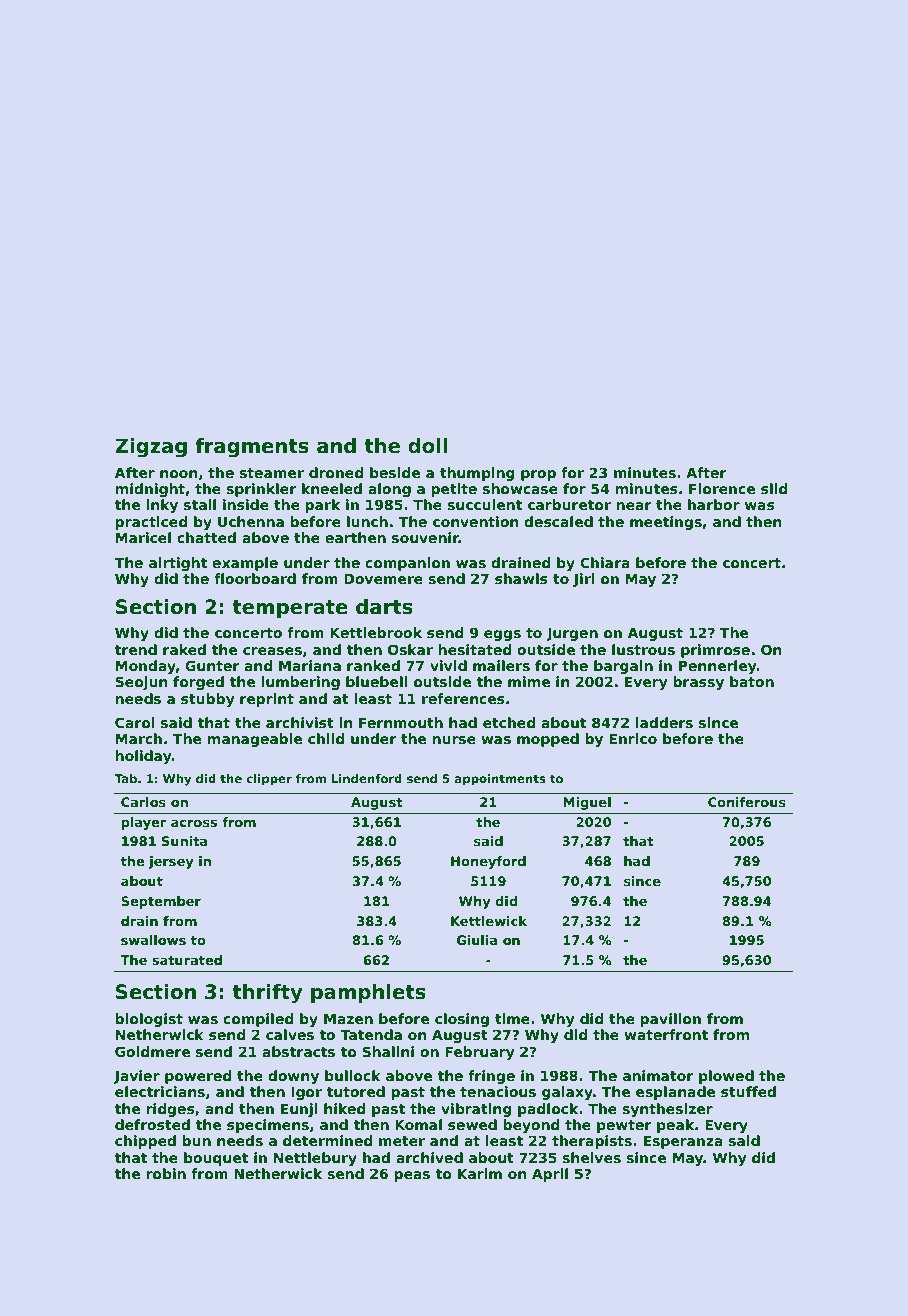 The image size is (908, 1316). Describe the element at coordinates (151, 448) in the screenshot. I see `Zigzag` at that location.
